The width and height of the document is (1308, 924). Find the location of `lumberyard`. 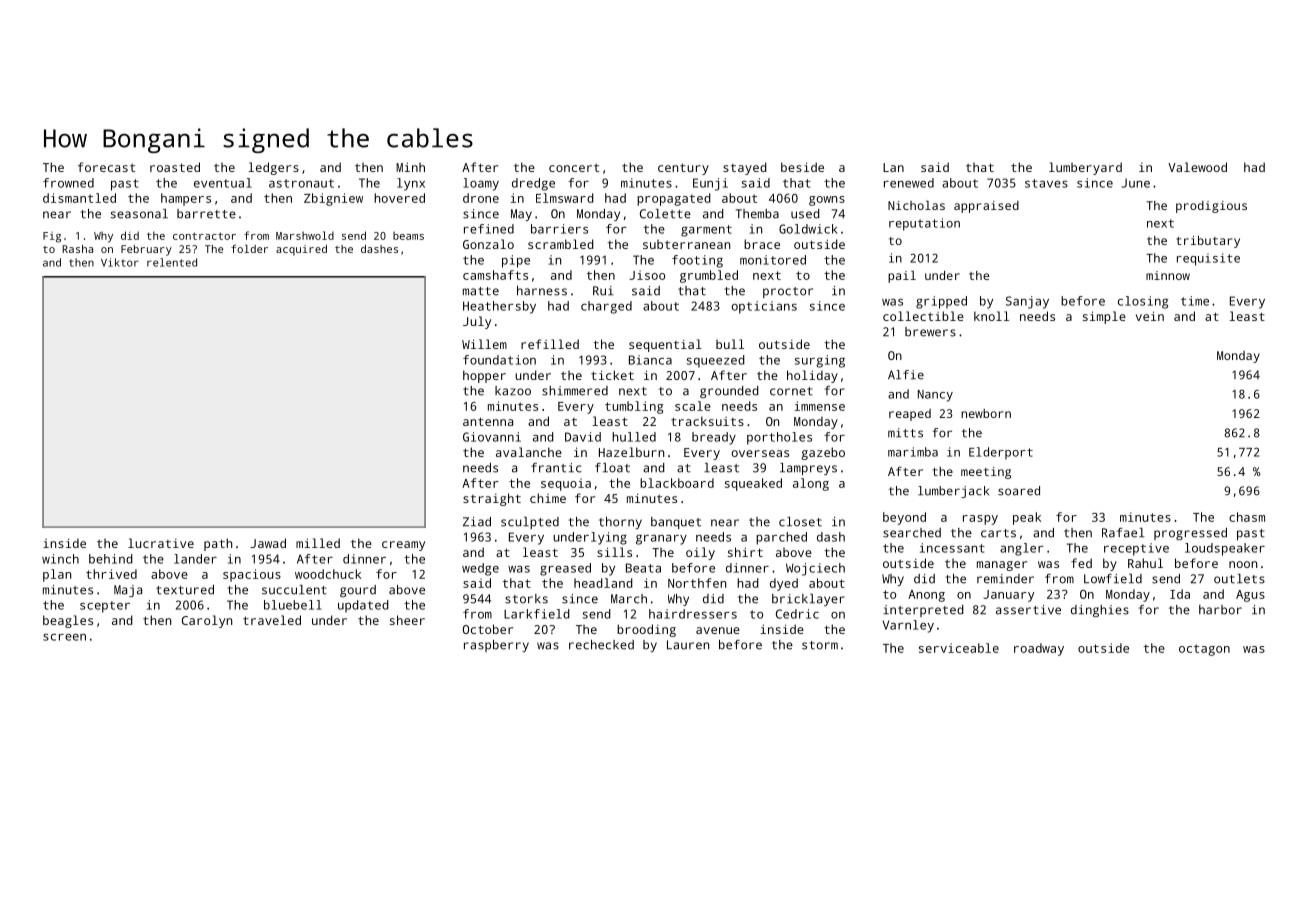

lumberyard is located at coordinates (1085, 168).
